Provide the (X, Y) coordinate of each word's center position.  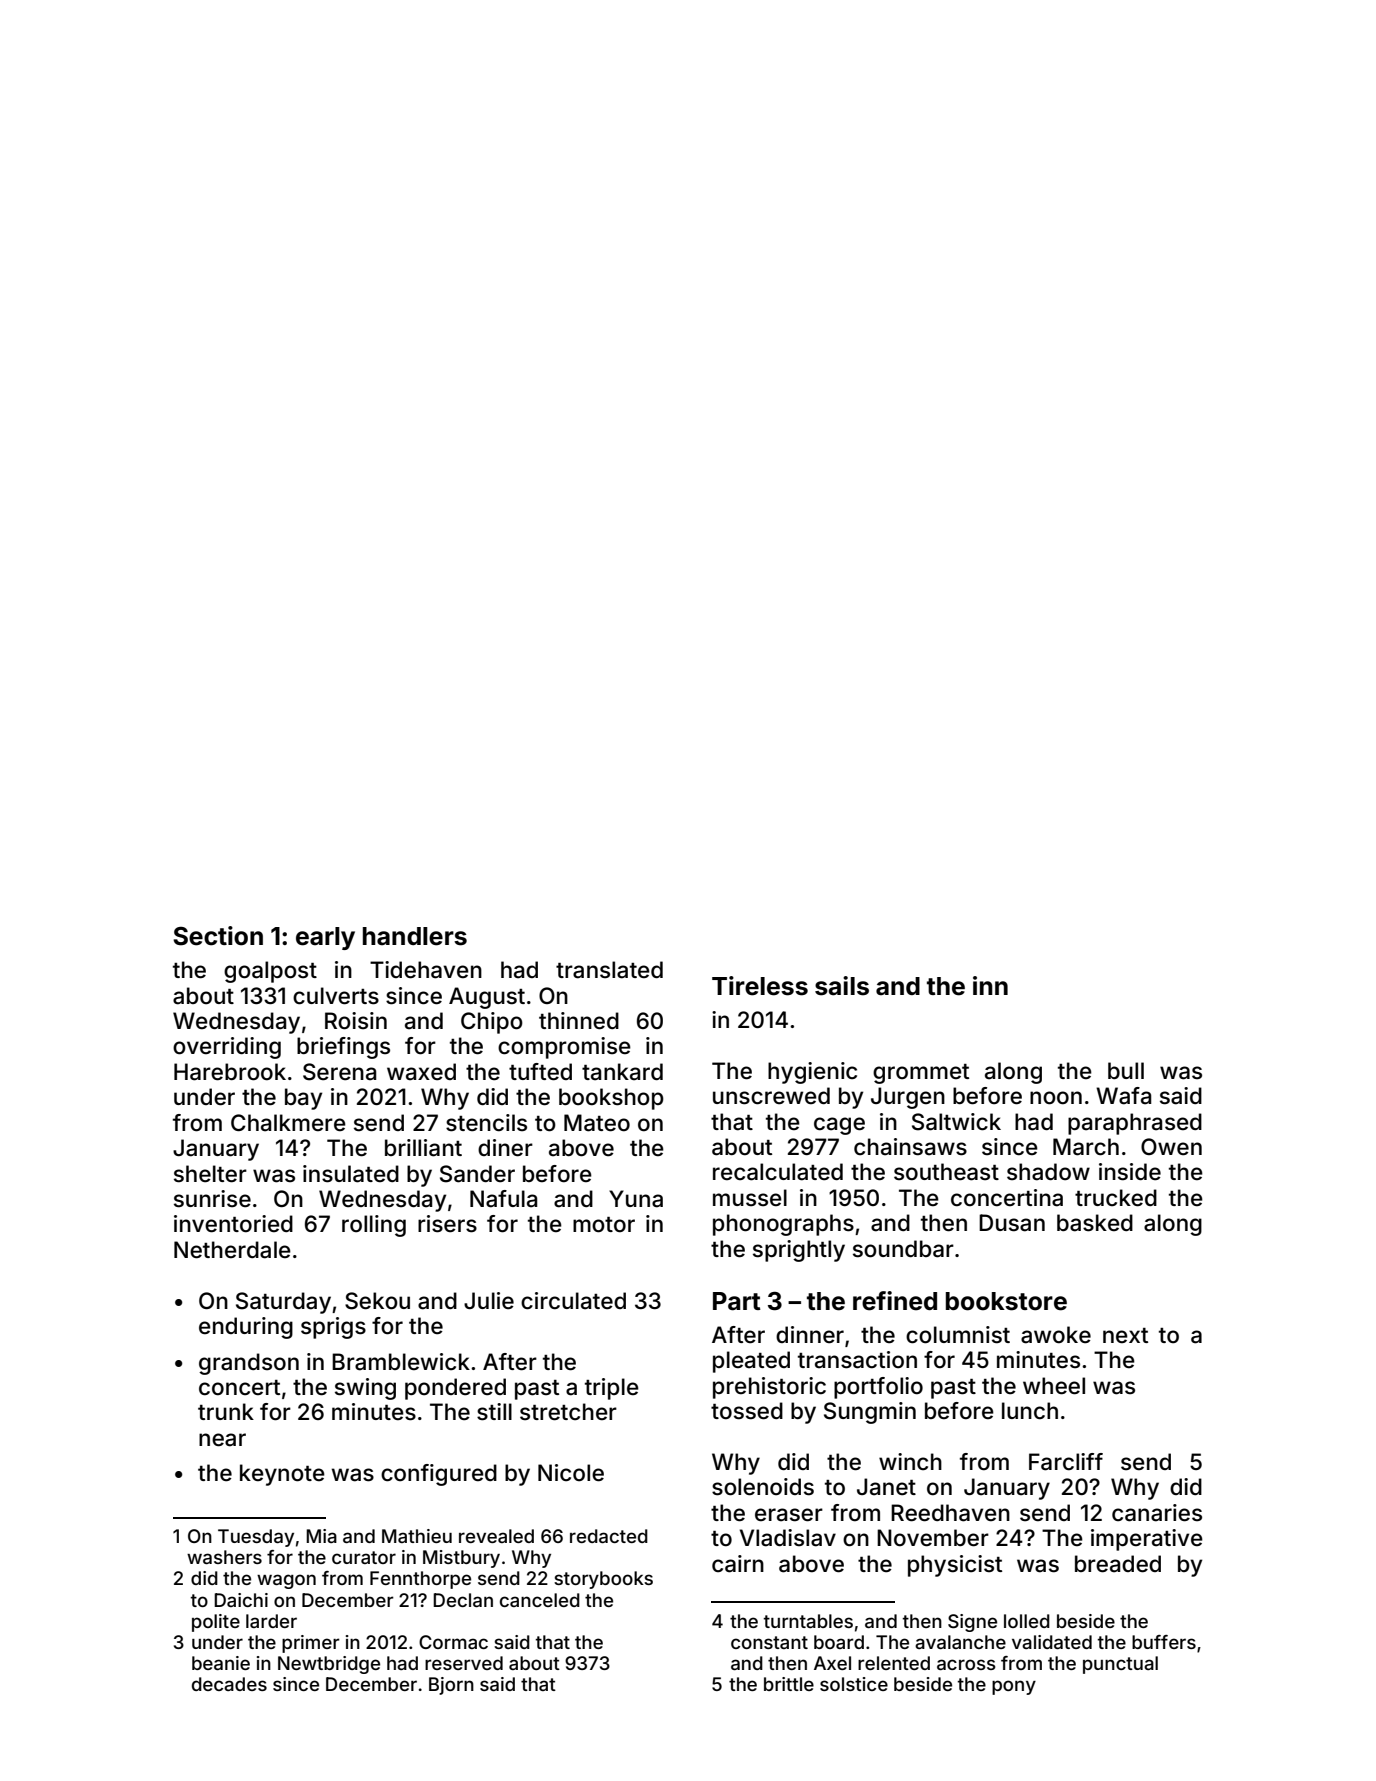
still (494, 1412)
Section (218, 936)
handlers (415, 936)
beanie (221, 1663)
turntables (808, 1621)
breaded (1118, 1564)
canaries (1157, 1513)
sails (842, 986)
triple (612, 1389)
